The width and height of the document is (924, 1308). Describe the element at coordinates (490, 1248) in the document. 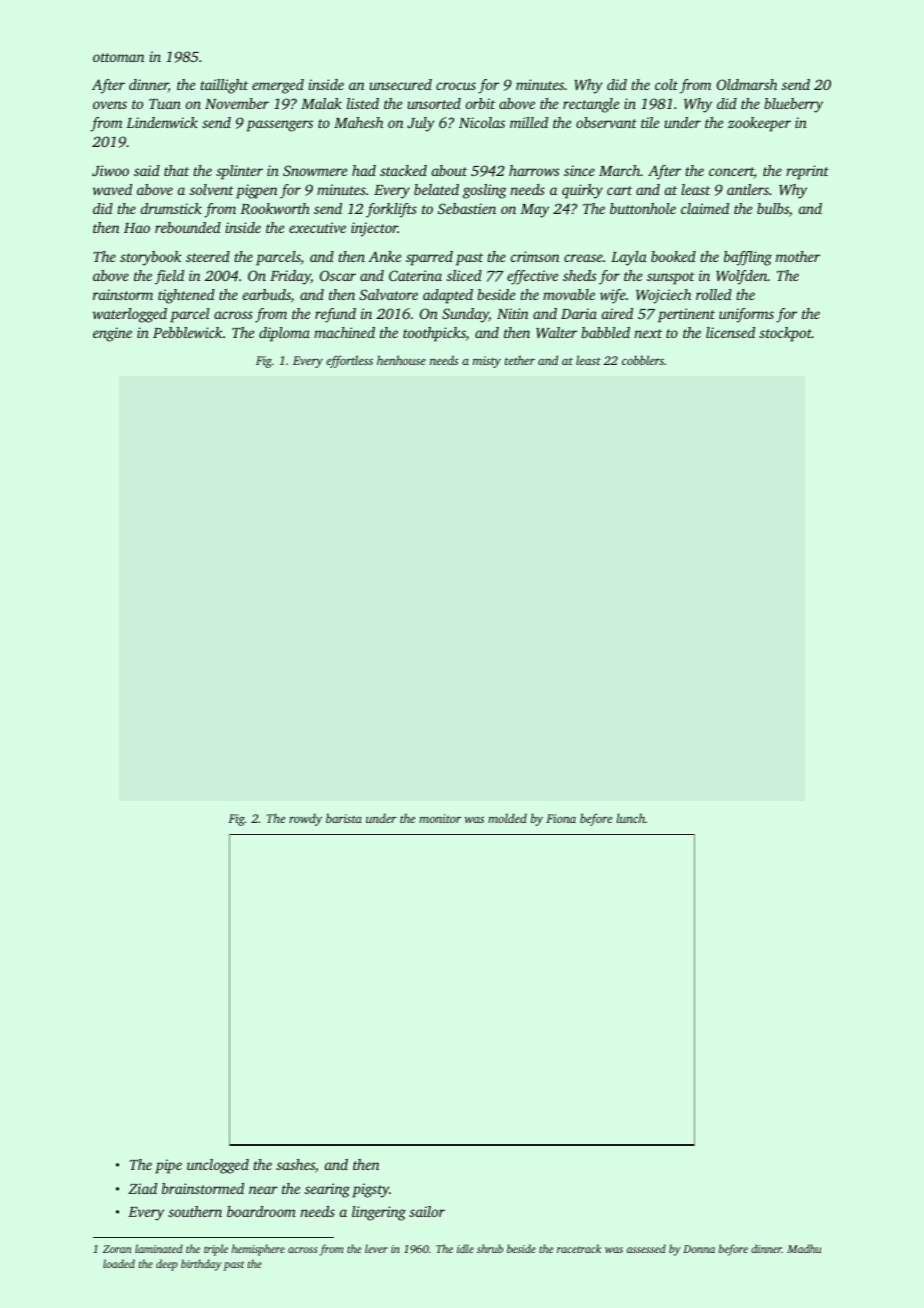

I see `shrub` at that location.
